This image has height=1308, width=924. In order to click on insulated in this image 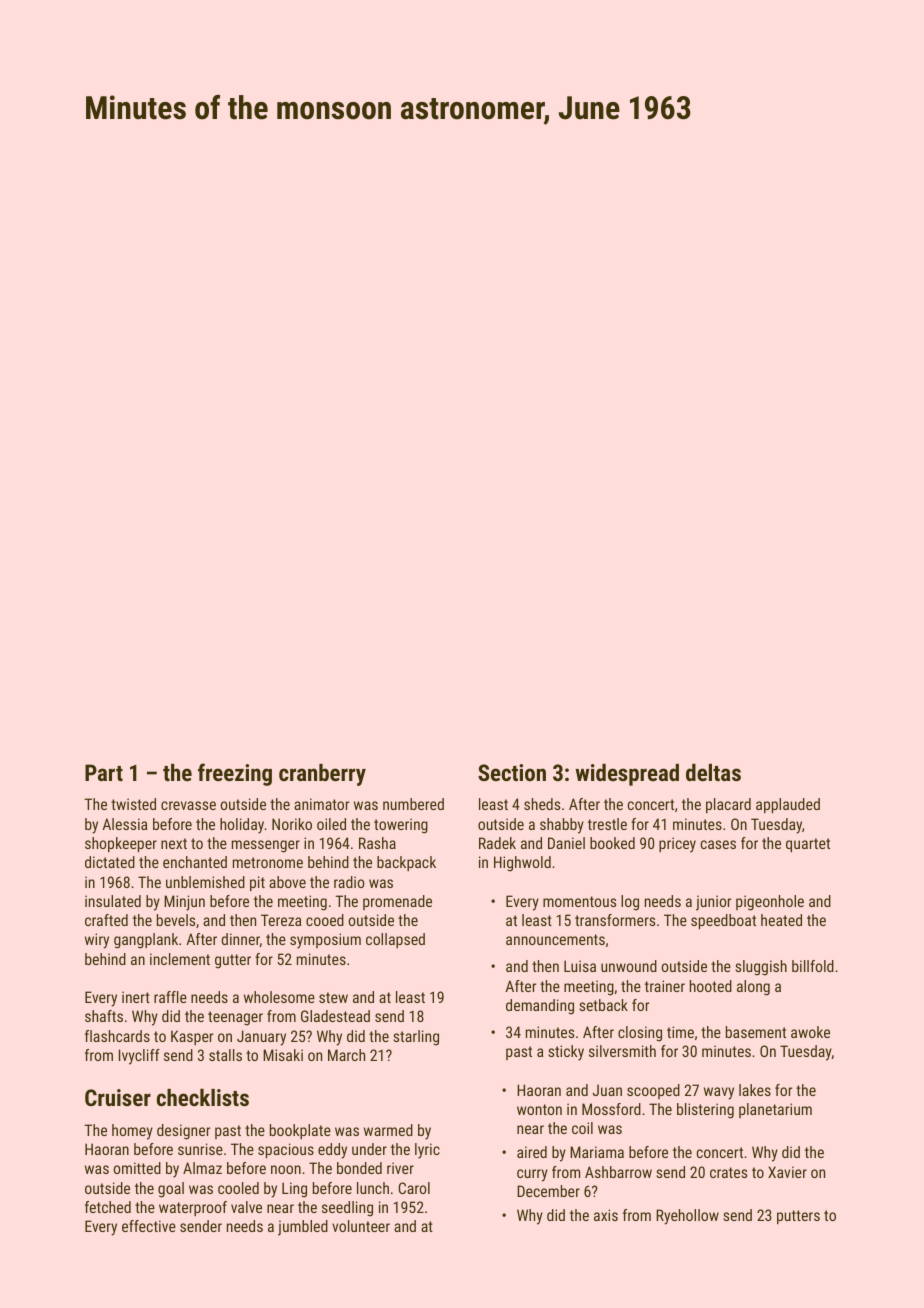, I will do `click(113, 901)`.
